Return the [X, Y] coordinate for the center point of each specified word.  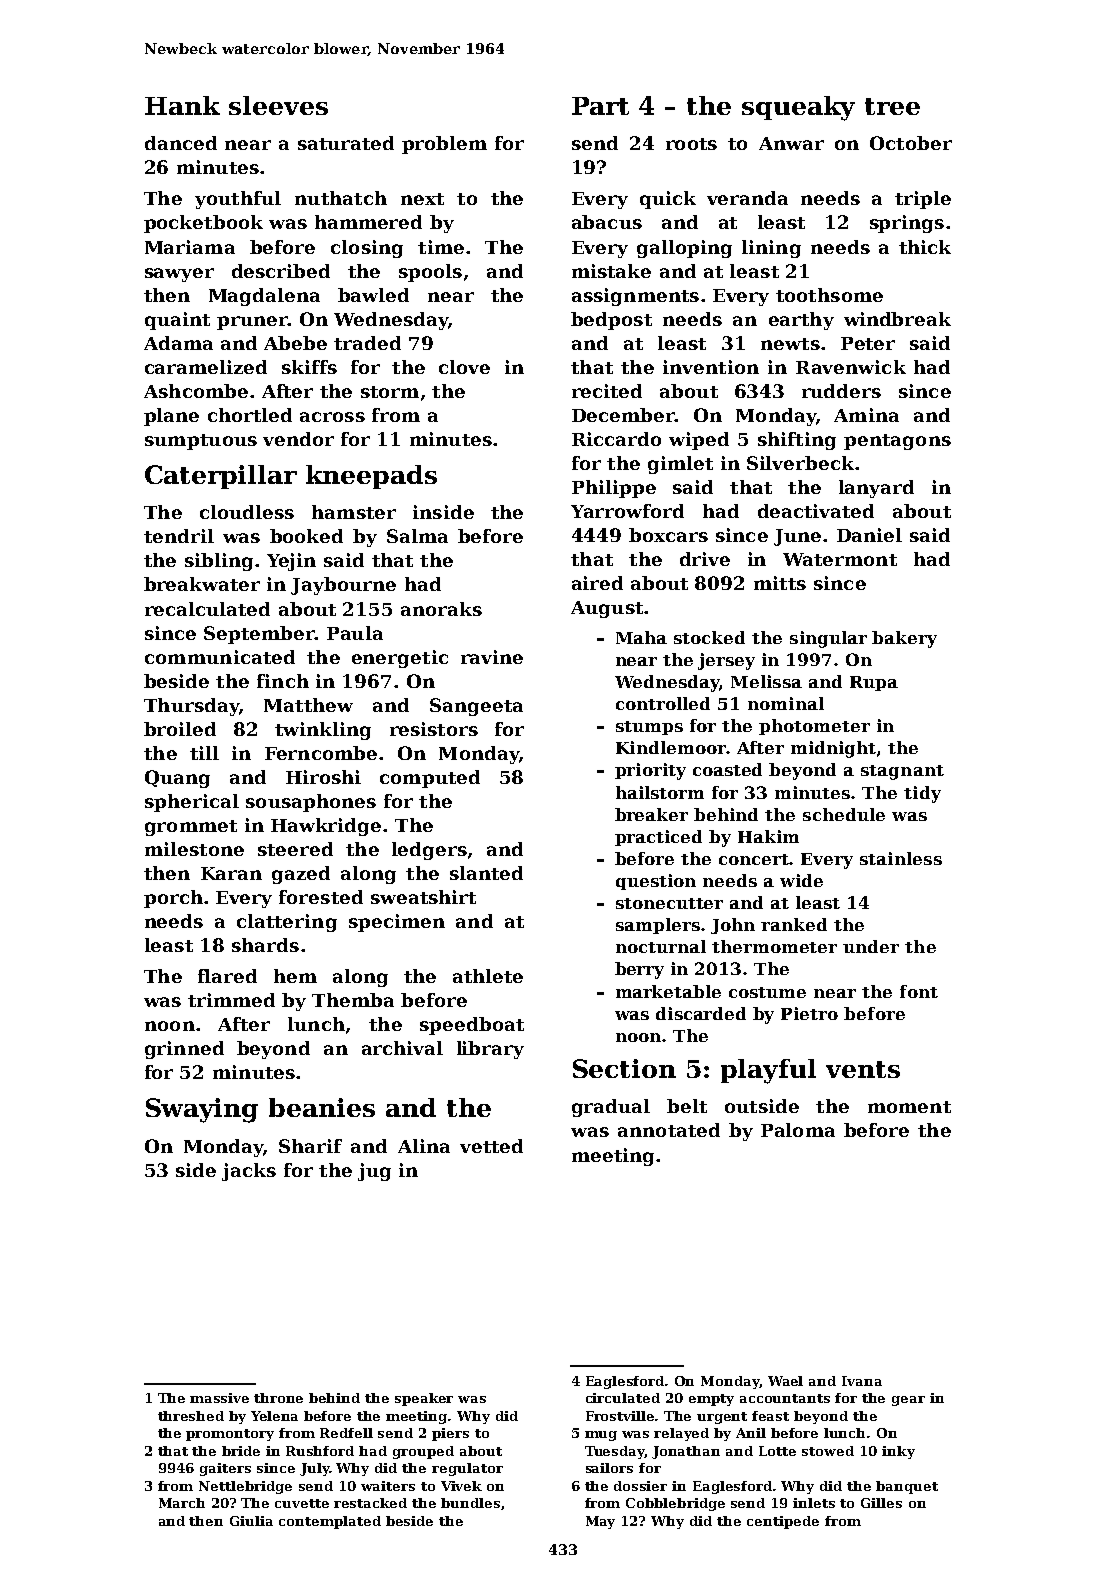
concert [754, 859]
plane [171, 417]
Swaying [202, 1110]
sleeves [278, 105]
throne [278, 1398]
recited [607, 391]
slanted [486, 873]
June [797, 537]
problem [444, 145]
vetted [491, 1146]
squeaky [798, 108]
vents [863, 1069]
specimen [397, 923]
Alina [424, 1146]
